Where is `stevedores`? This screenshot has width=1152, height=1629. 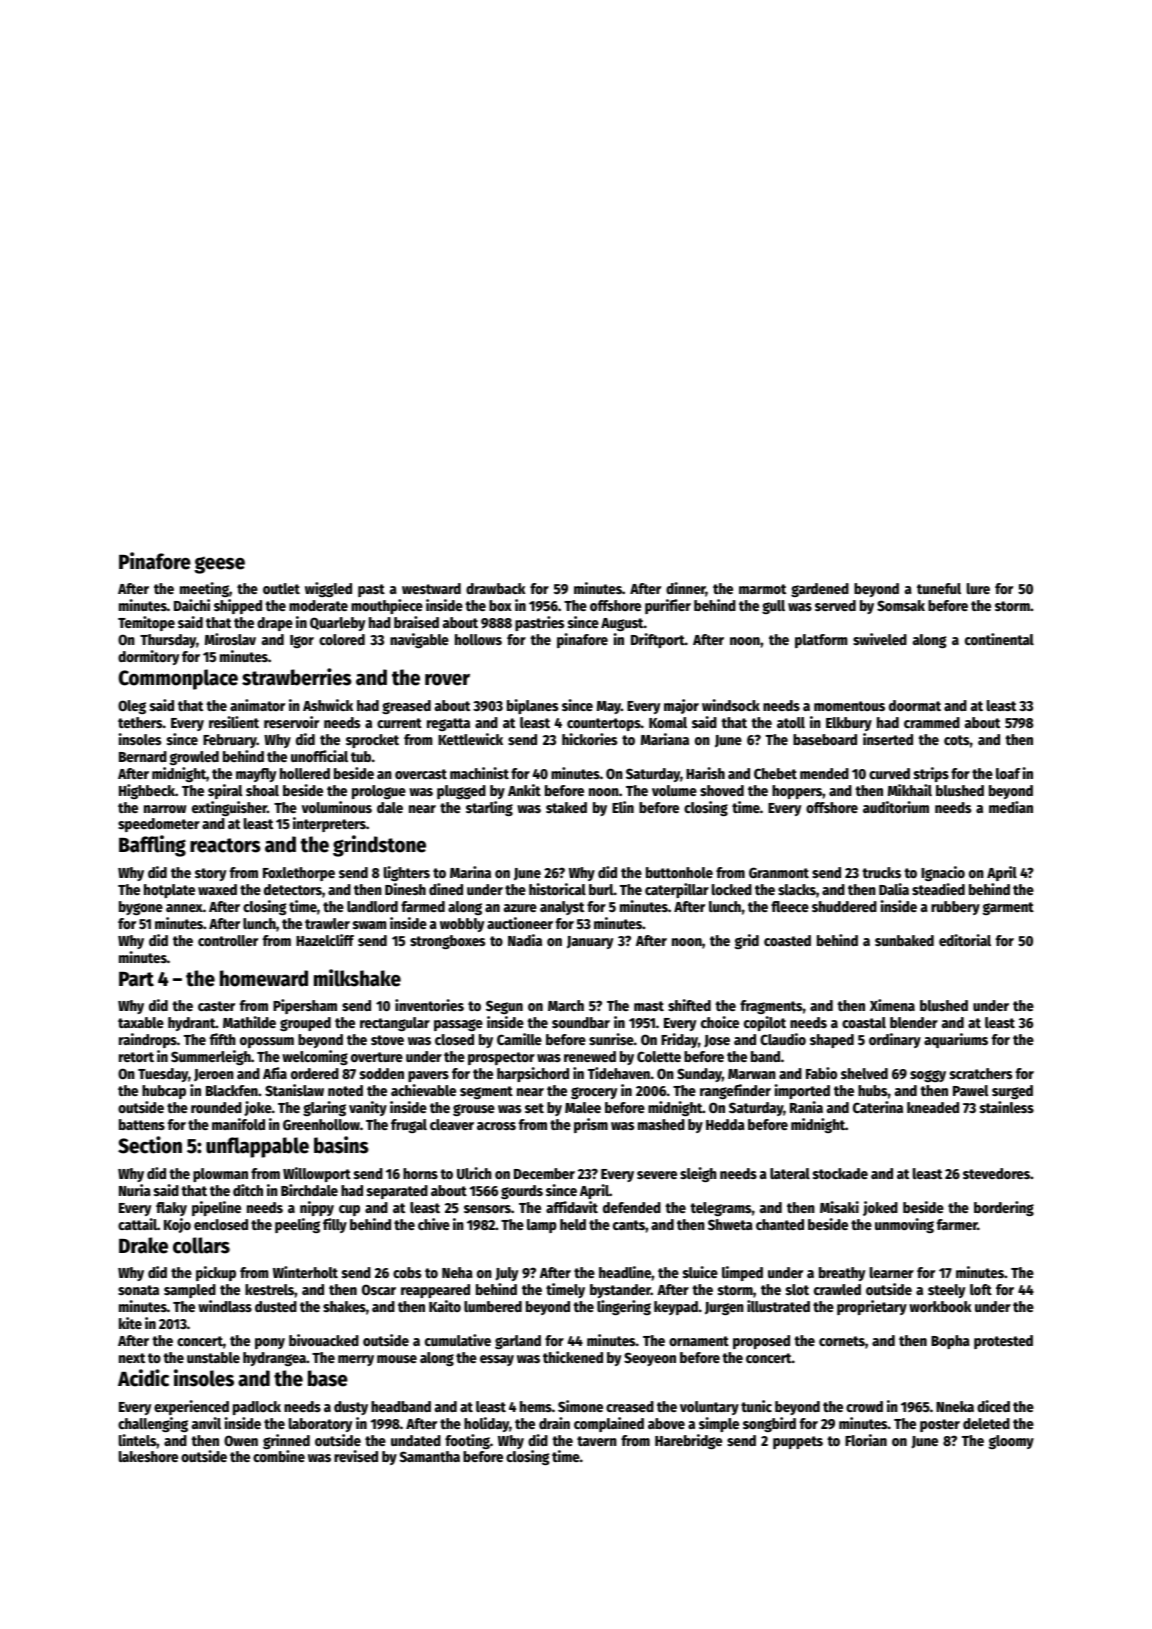
stevedores is located at coordinates (996, 1173).
